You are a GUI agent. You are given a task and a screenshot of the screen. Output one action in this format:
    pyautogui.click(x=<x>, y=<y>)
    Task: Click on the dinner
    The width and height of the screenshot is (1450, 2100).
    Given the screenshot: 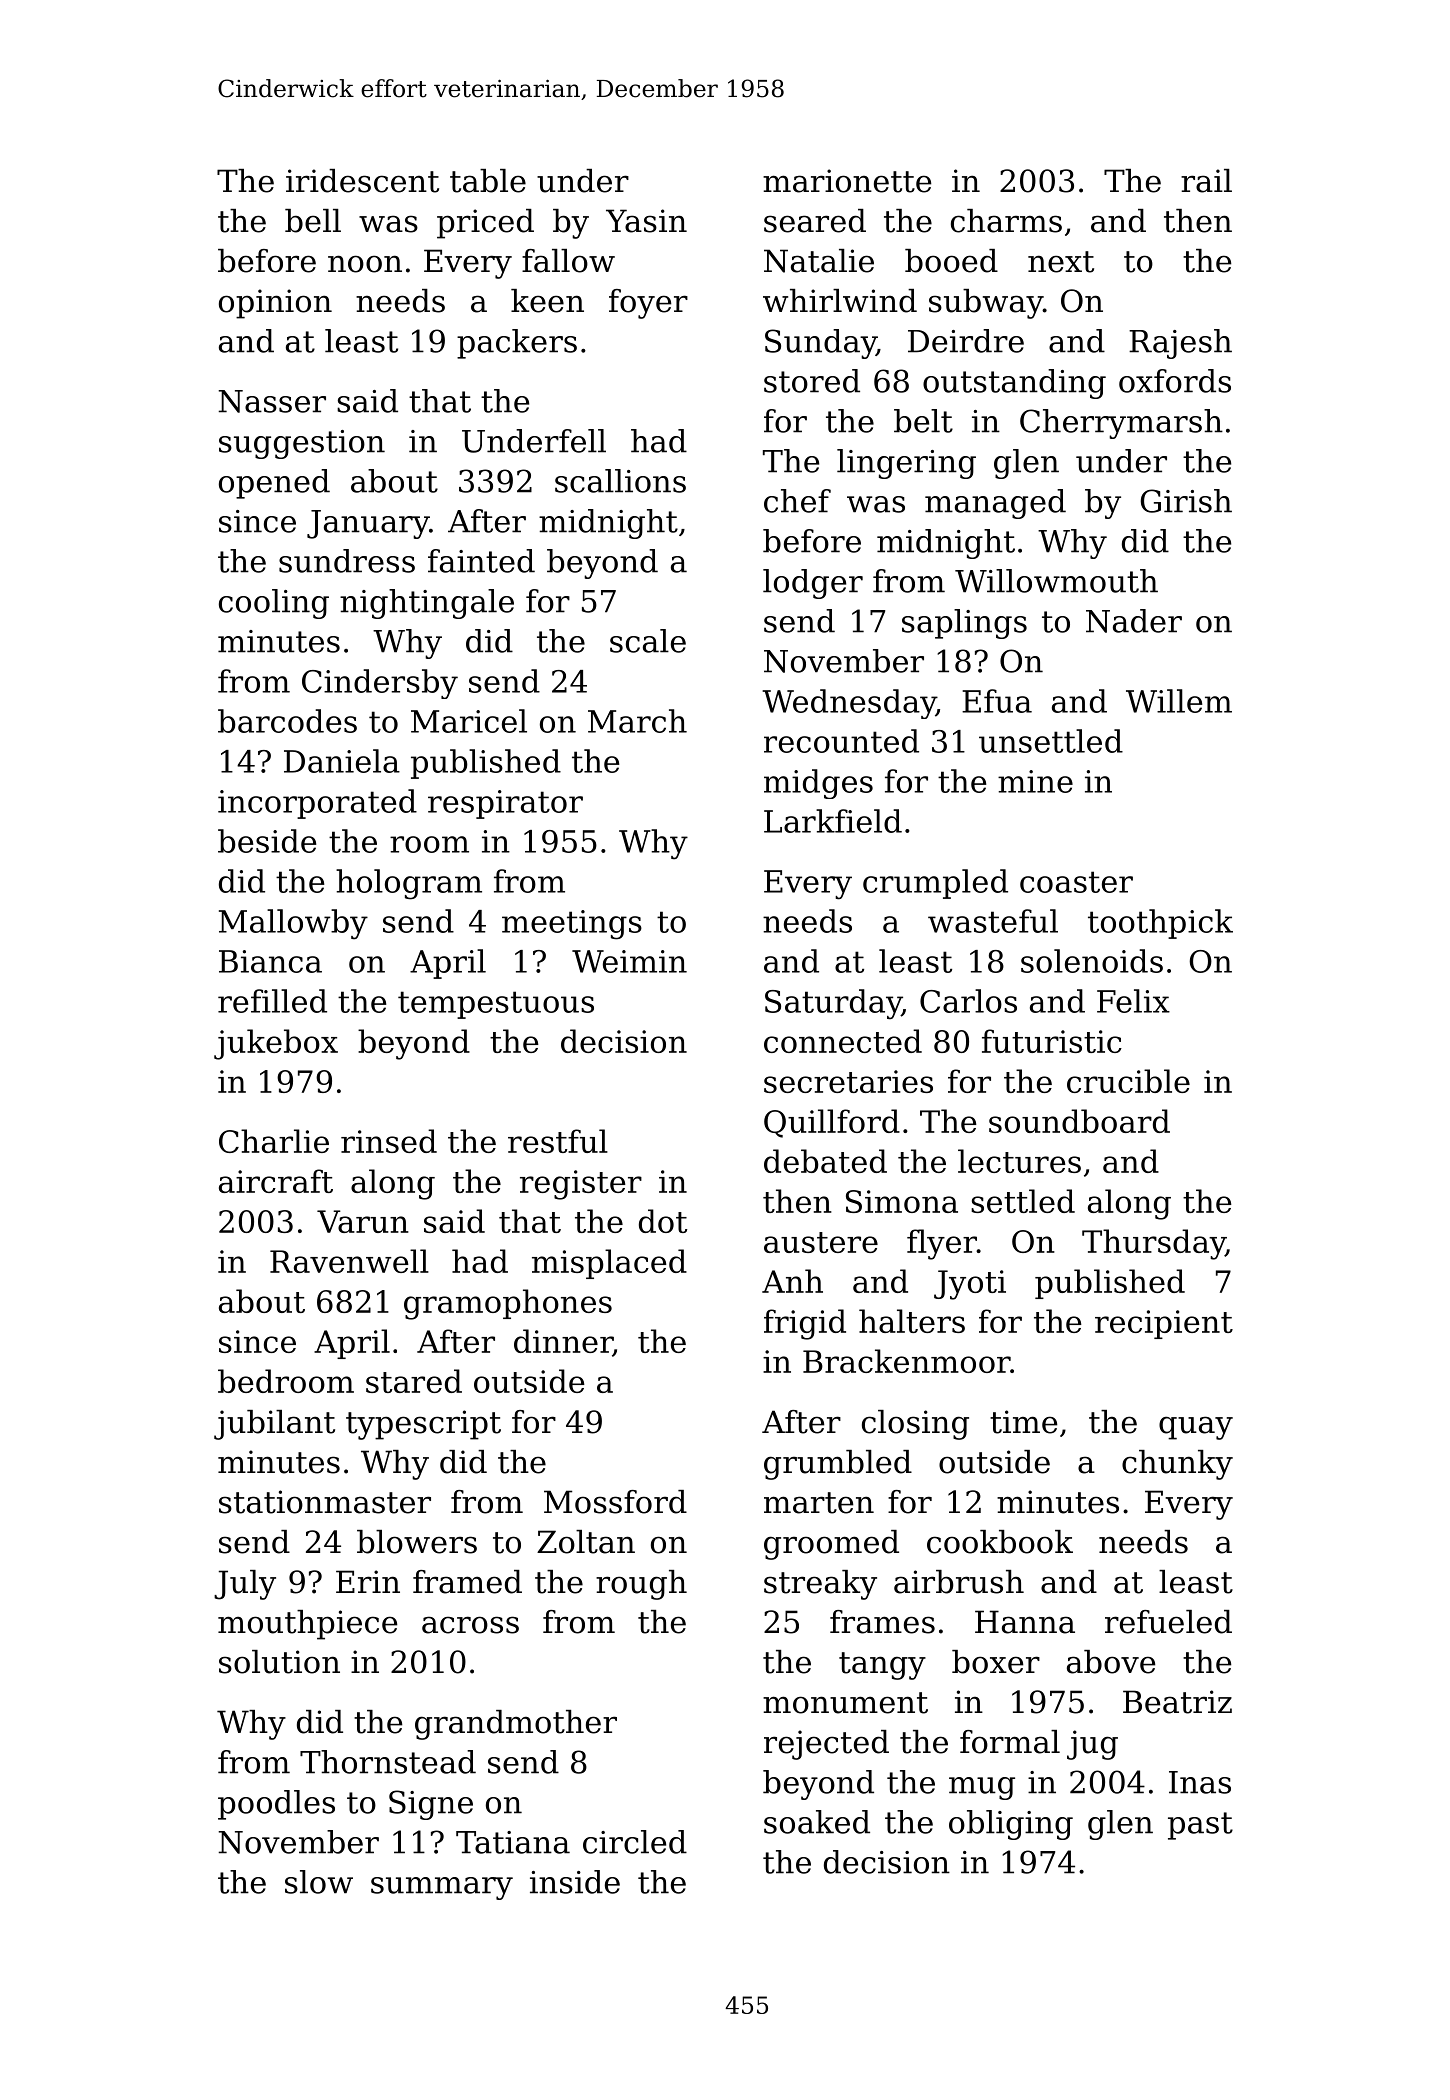 What is the action you would take?
    pyautogui.click(x=563, y=1342)
